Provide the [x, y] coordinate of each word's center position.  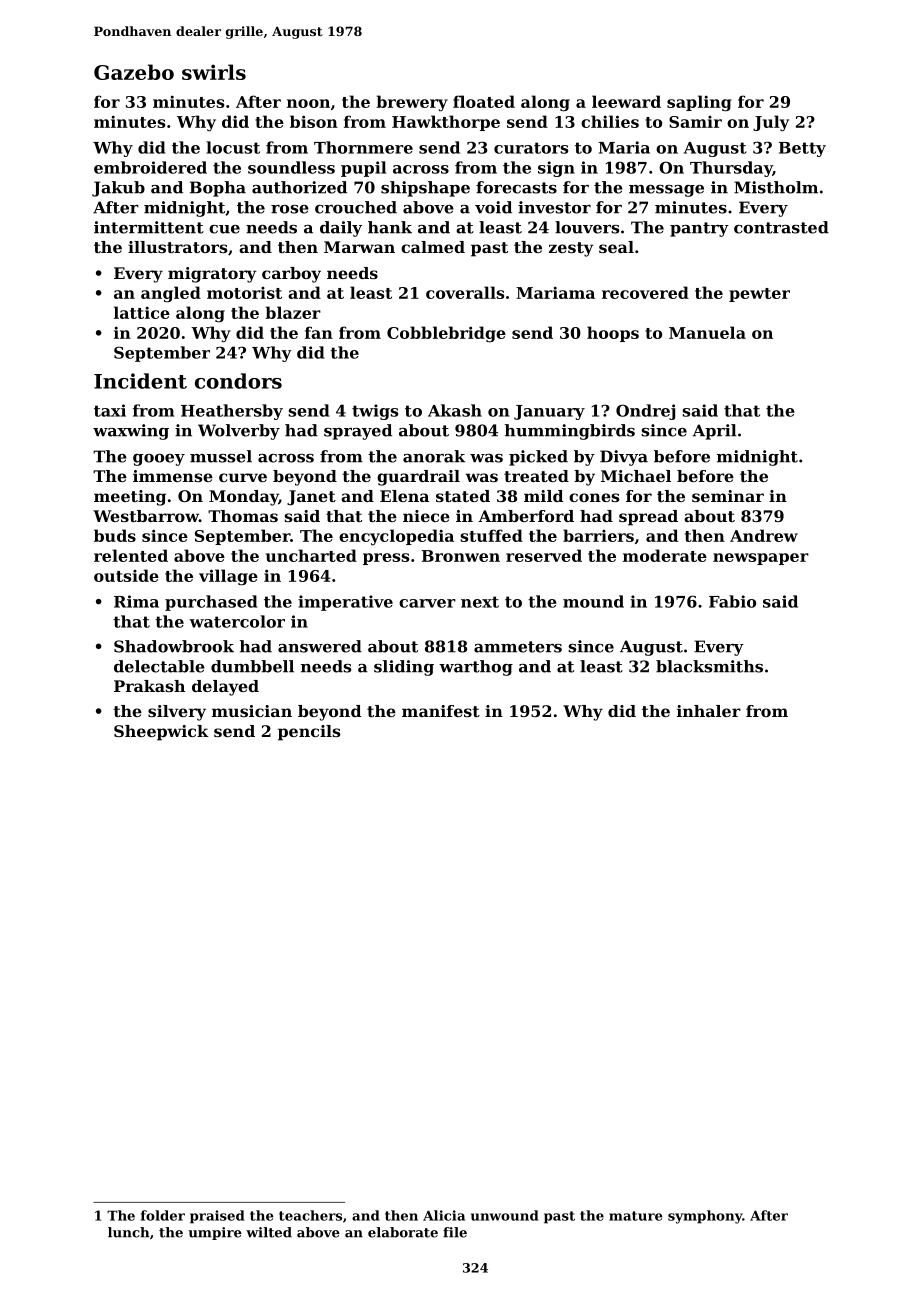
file [455, 1232]
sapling [699, 103]
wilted [269, 1232]
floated [484, 101]
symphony [705, 1217]
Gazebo [134, 72]
